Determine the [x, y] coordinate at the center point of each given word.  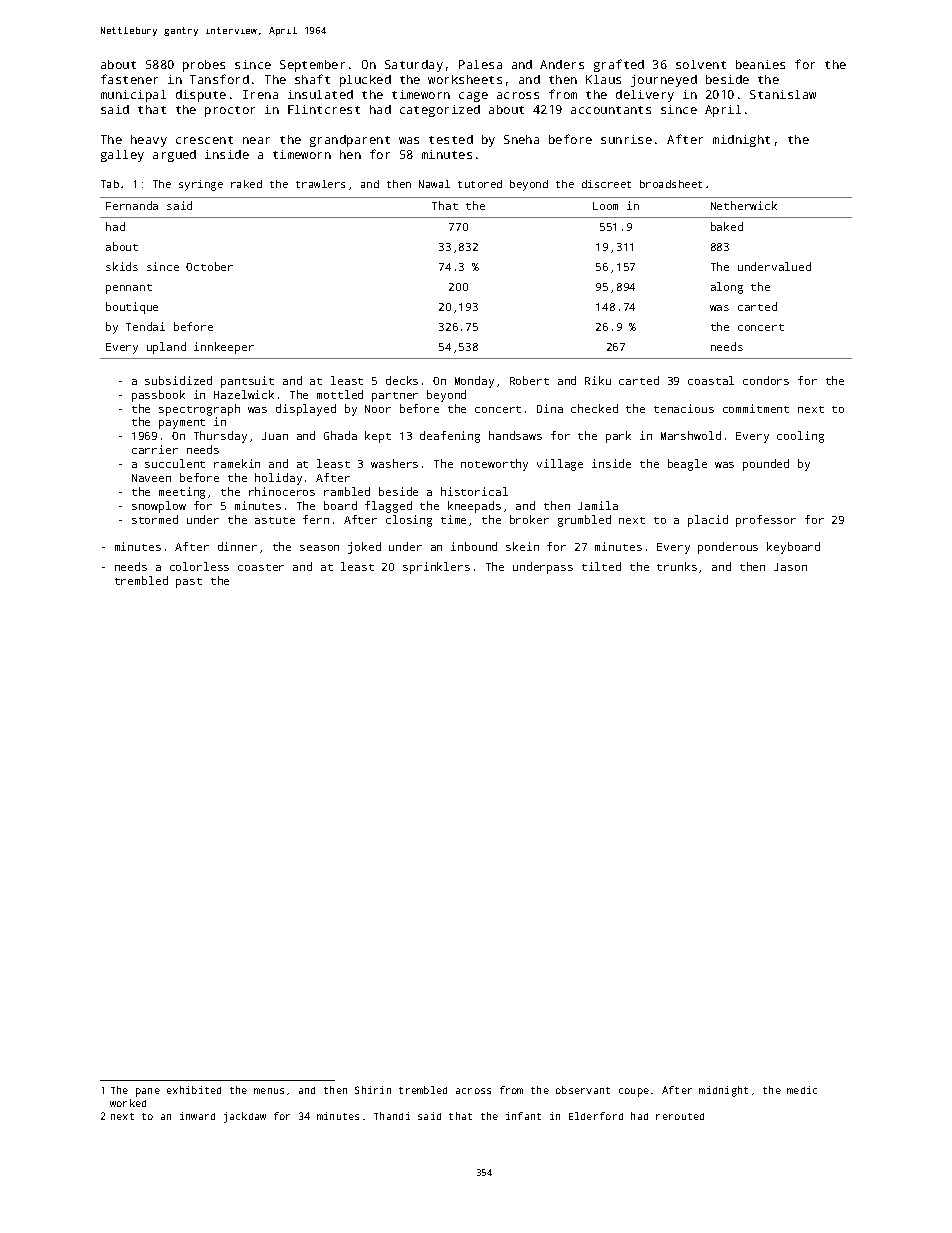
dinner [237, 546]
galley [122, 156]
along [727, 288]
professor [766, 521]
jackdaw [245, 1117]
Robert [529, 380]
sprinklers [436, 568]
